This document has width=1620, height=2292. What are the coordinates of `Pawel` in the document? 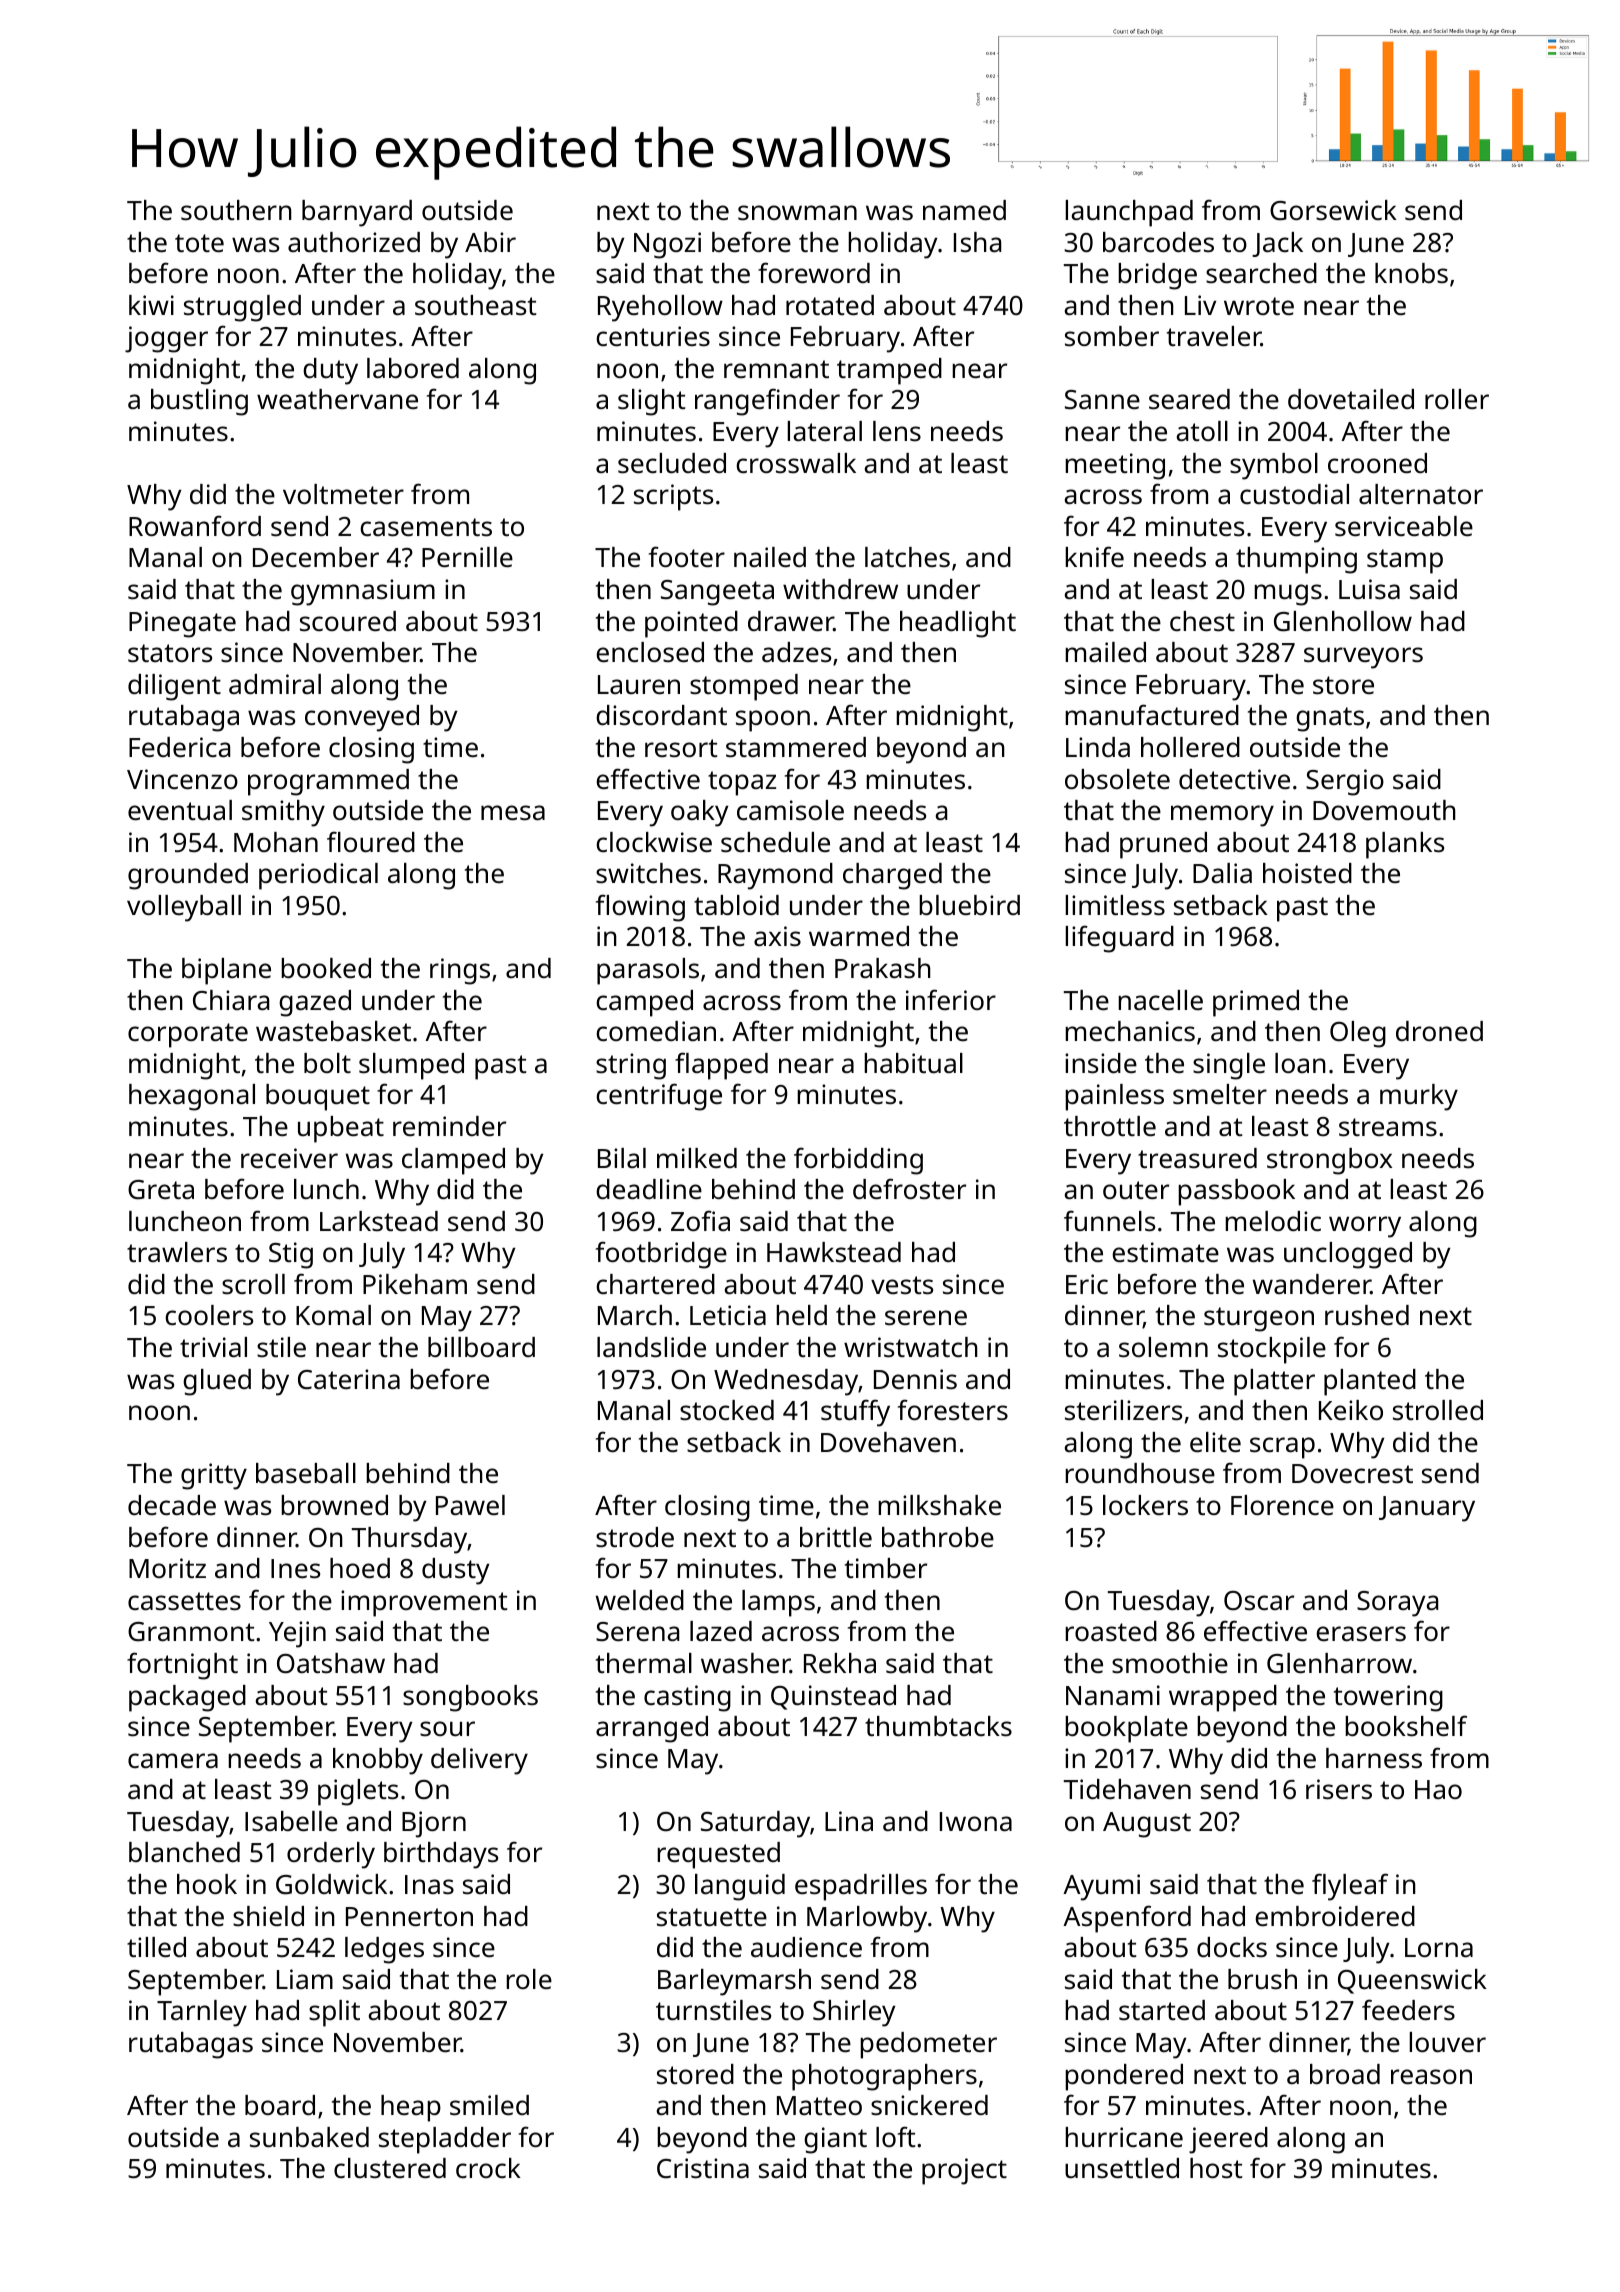 It's located at (470, 1505).
